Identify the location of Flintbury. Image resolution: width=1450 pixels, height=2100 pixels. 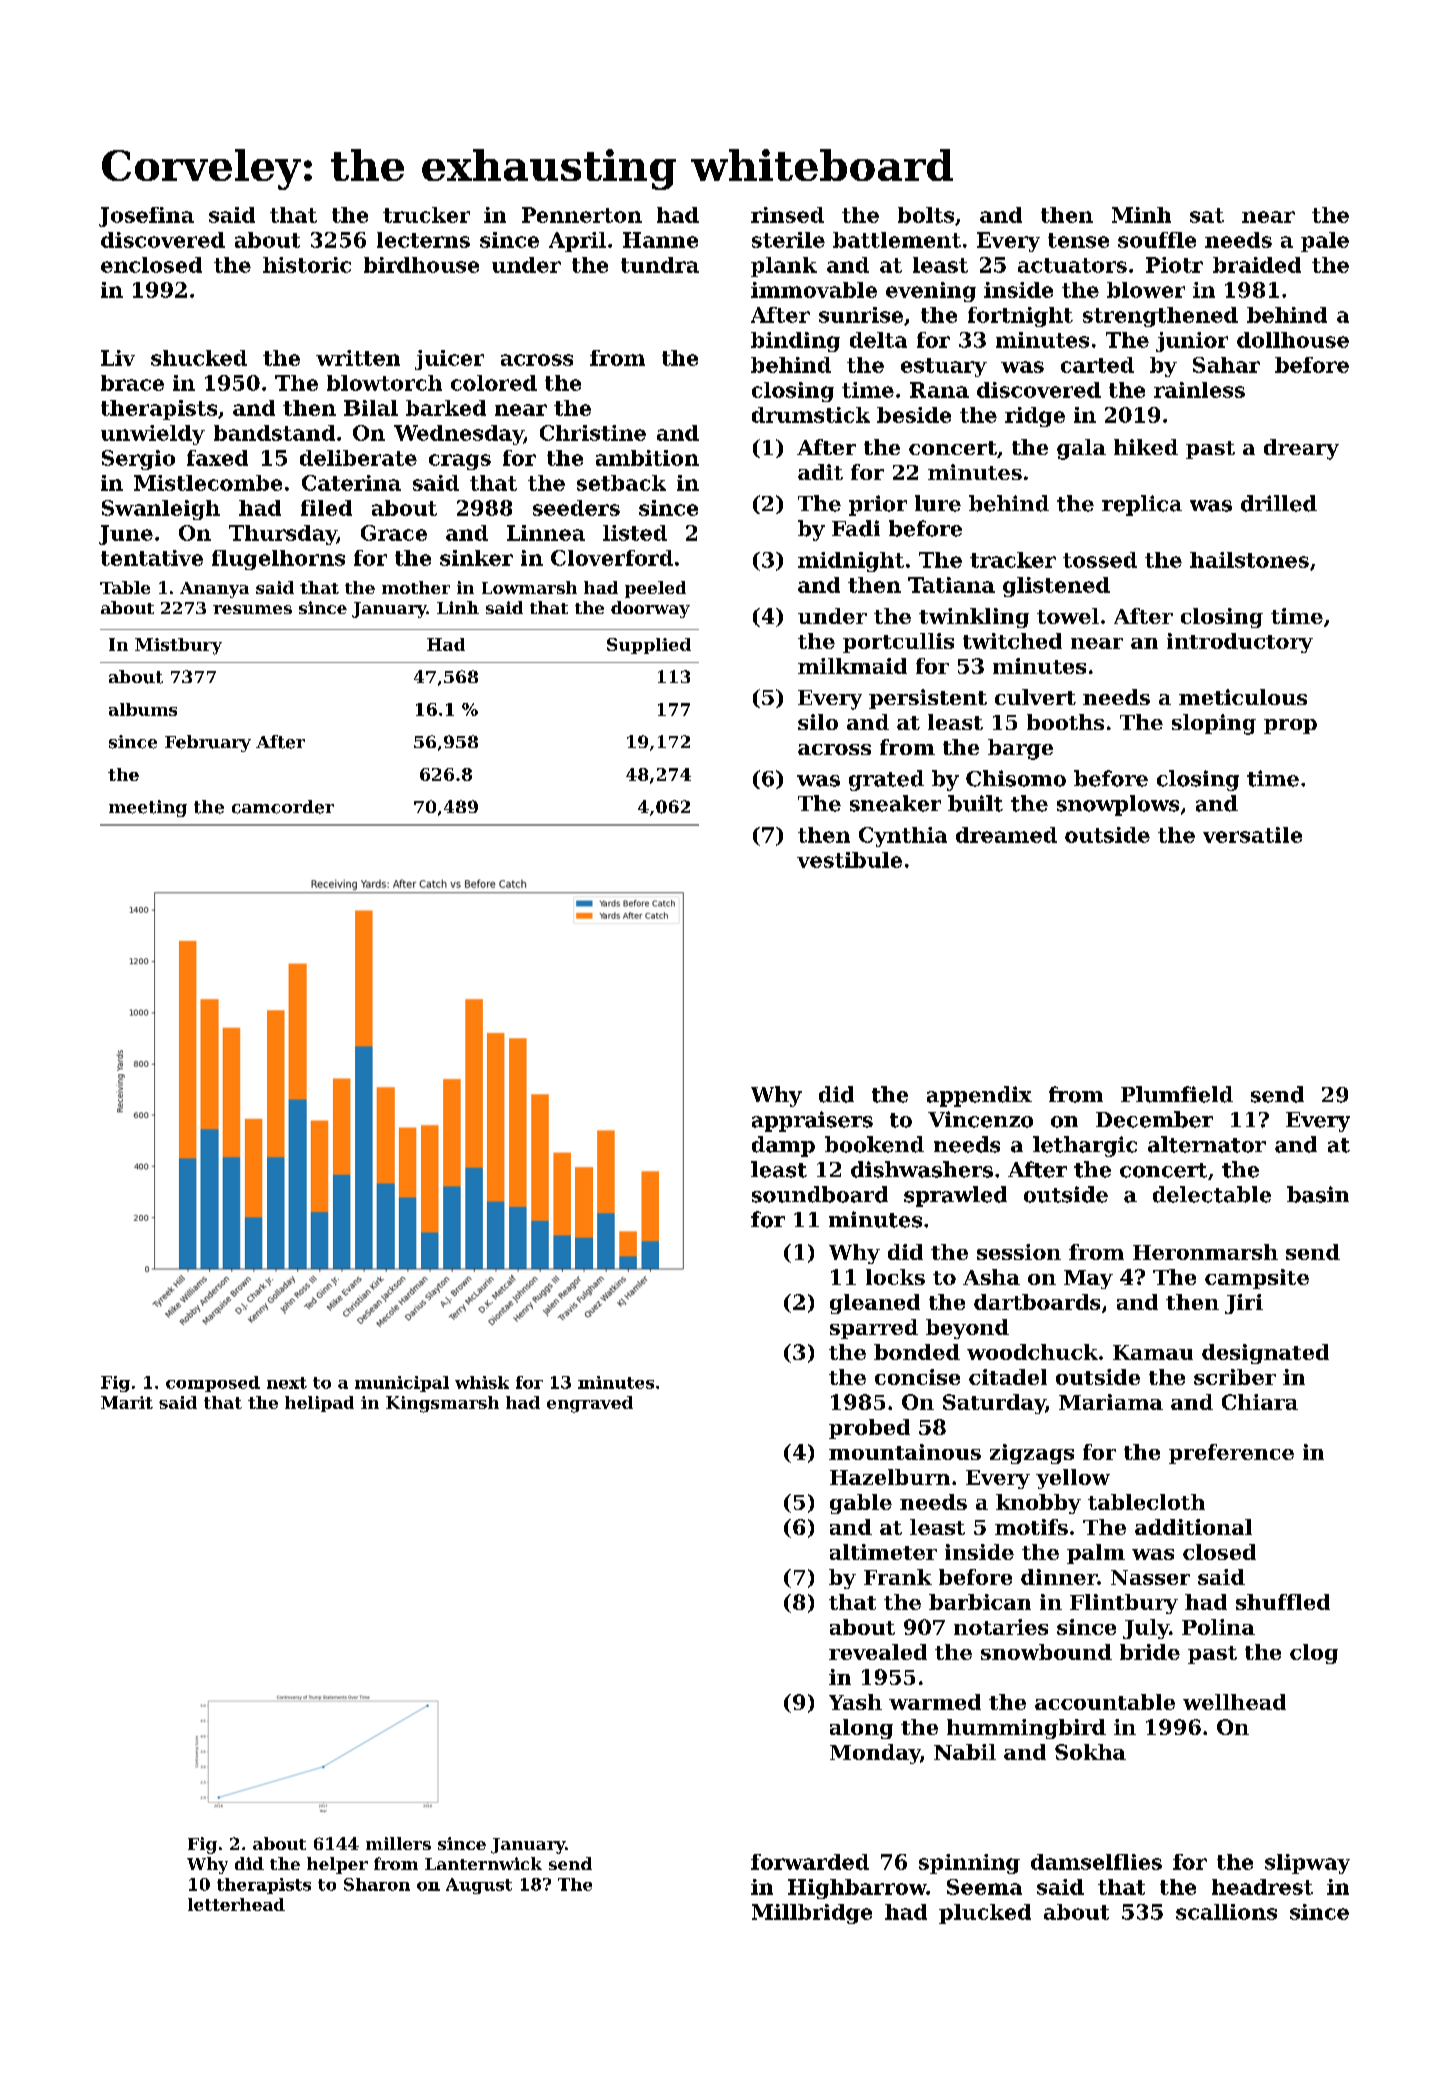
(1124, 1604).
